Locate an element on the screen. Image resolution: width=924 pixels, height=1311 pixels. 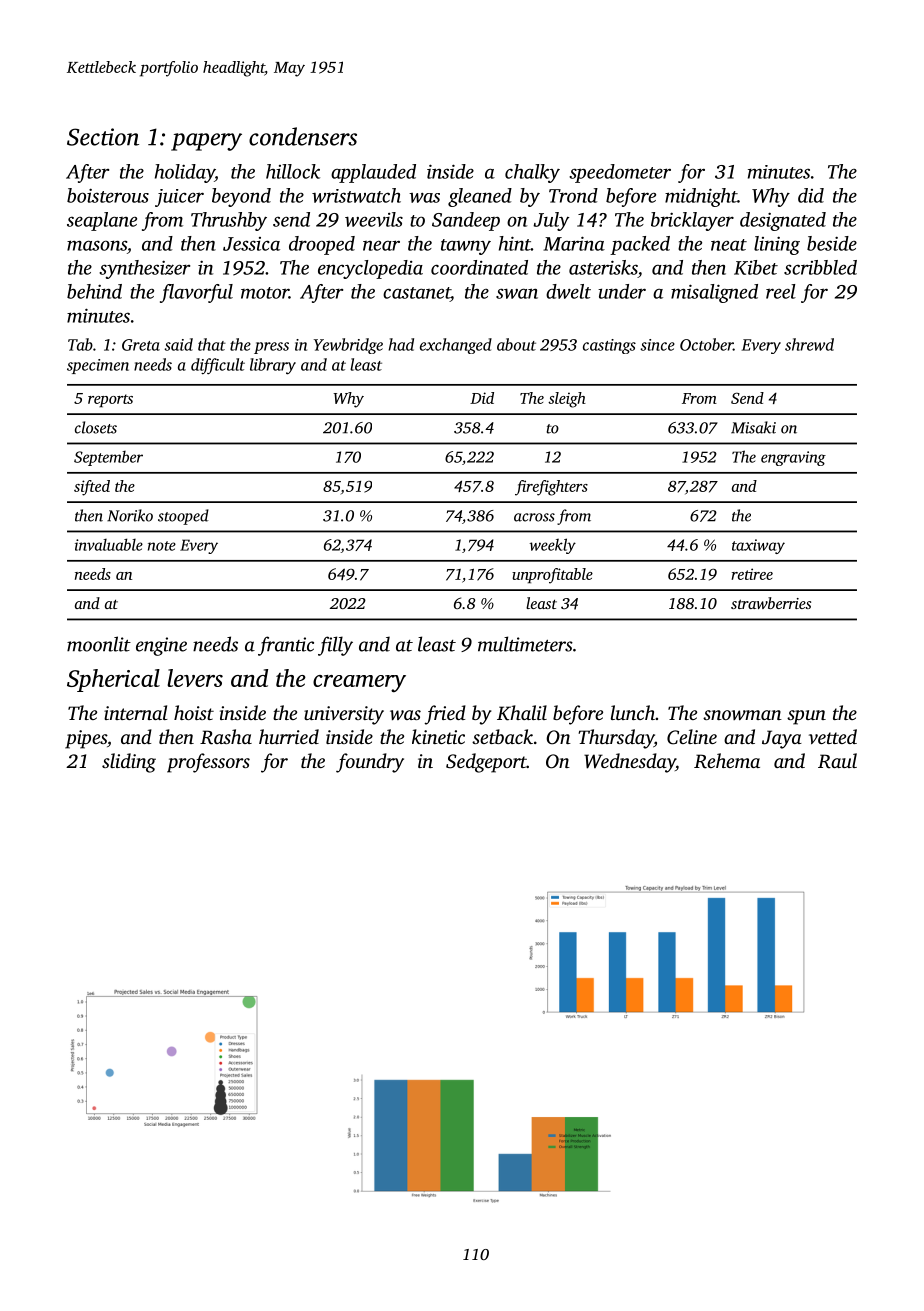
foundry is located at coordinates (370, 763).
